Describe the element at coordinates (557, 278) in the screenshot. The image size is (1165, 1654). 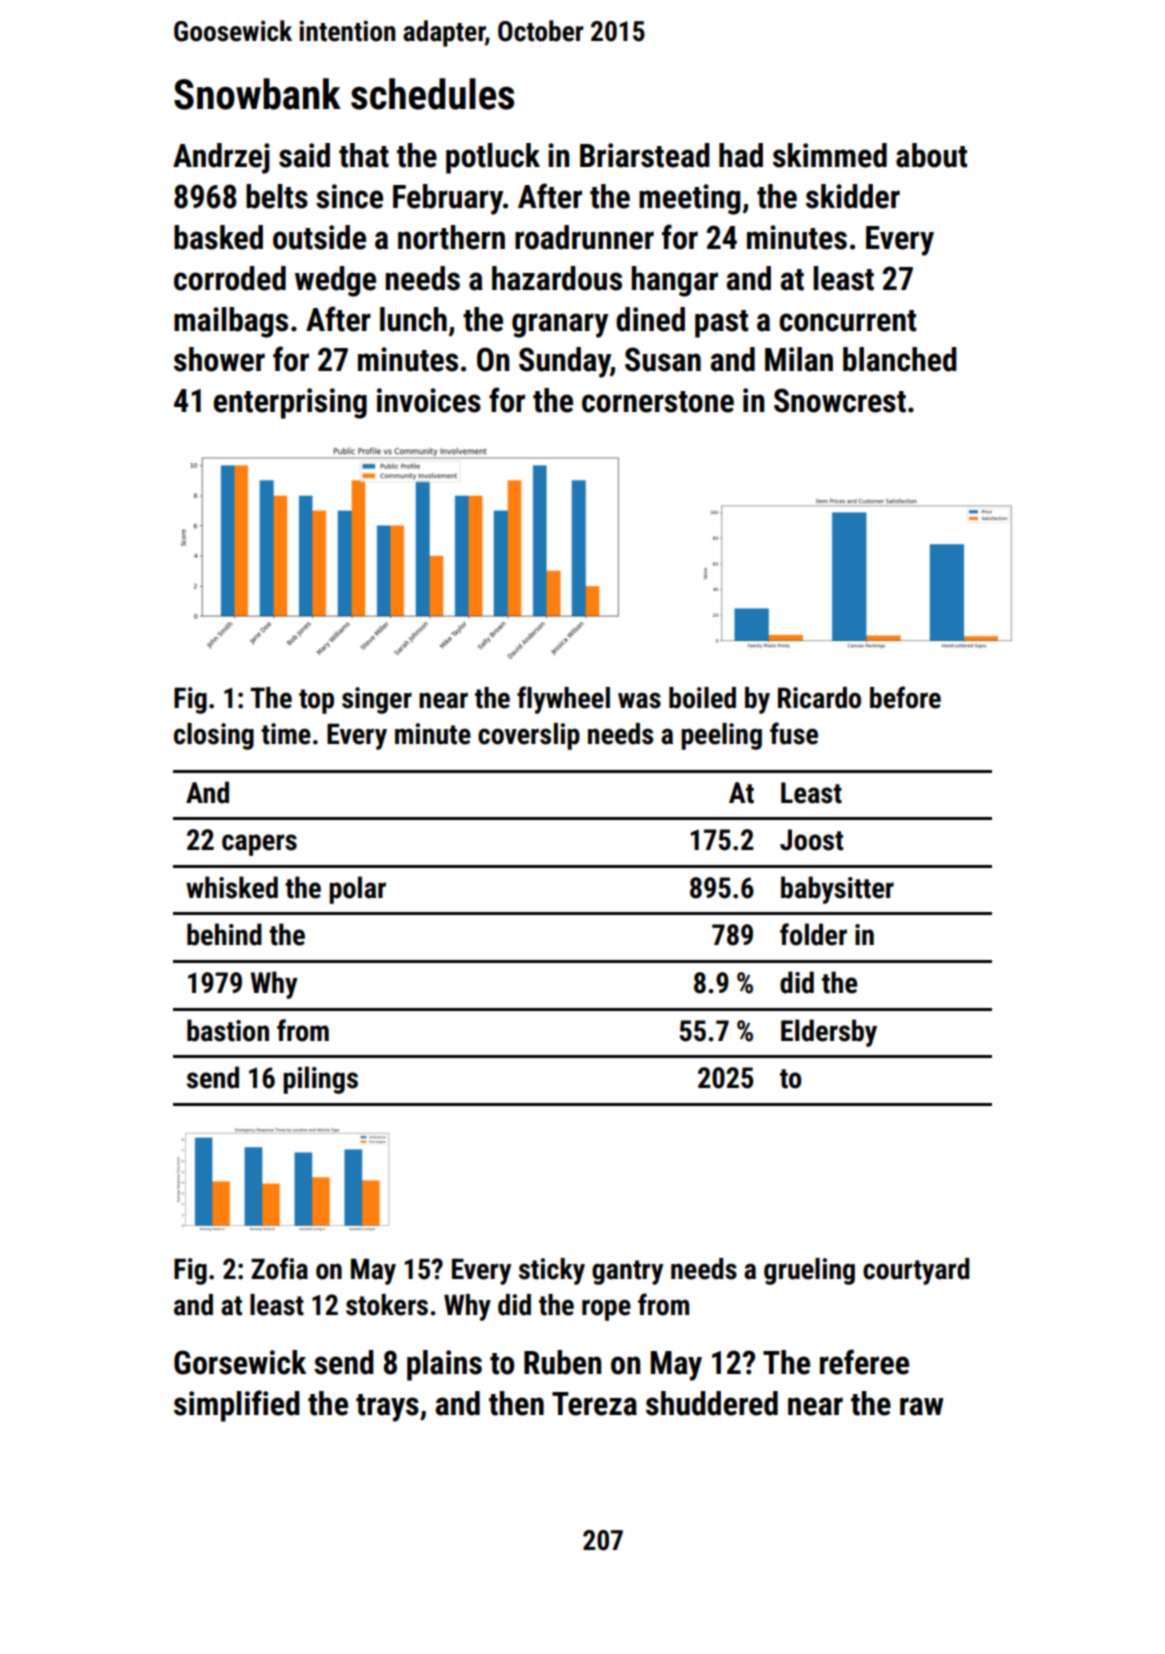
I see `hazardous` at that location.
